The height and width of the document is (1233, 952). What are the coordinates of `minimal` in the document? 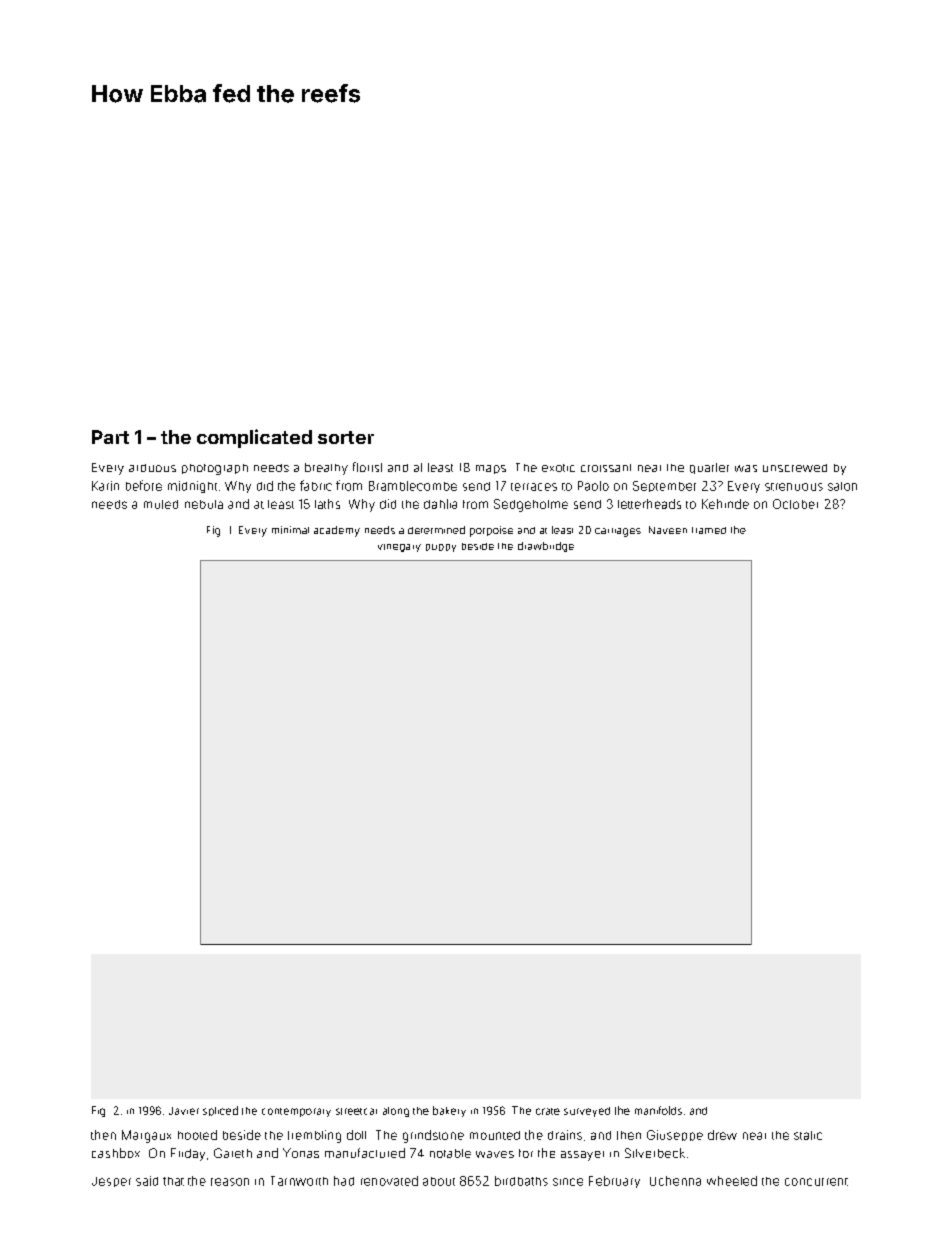 It's located at (290, 530).
